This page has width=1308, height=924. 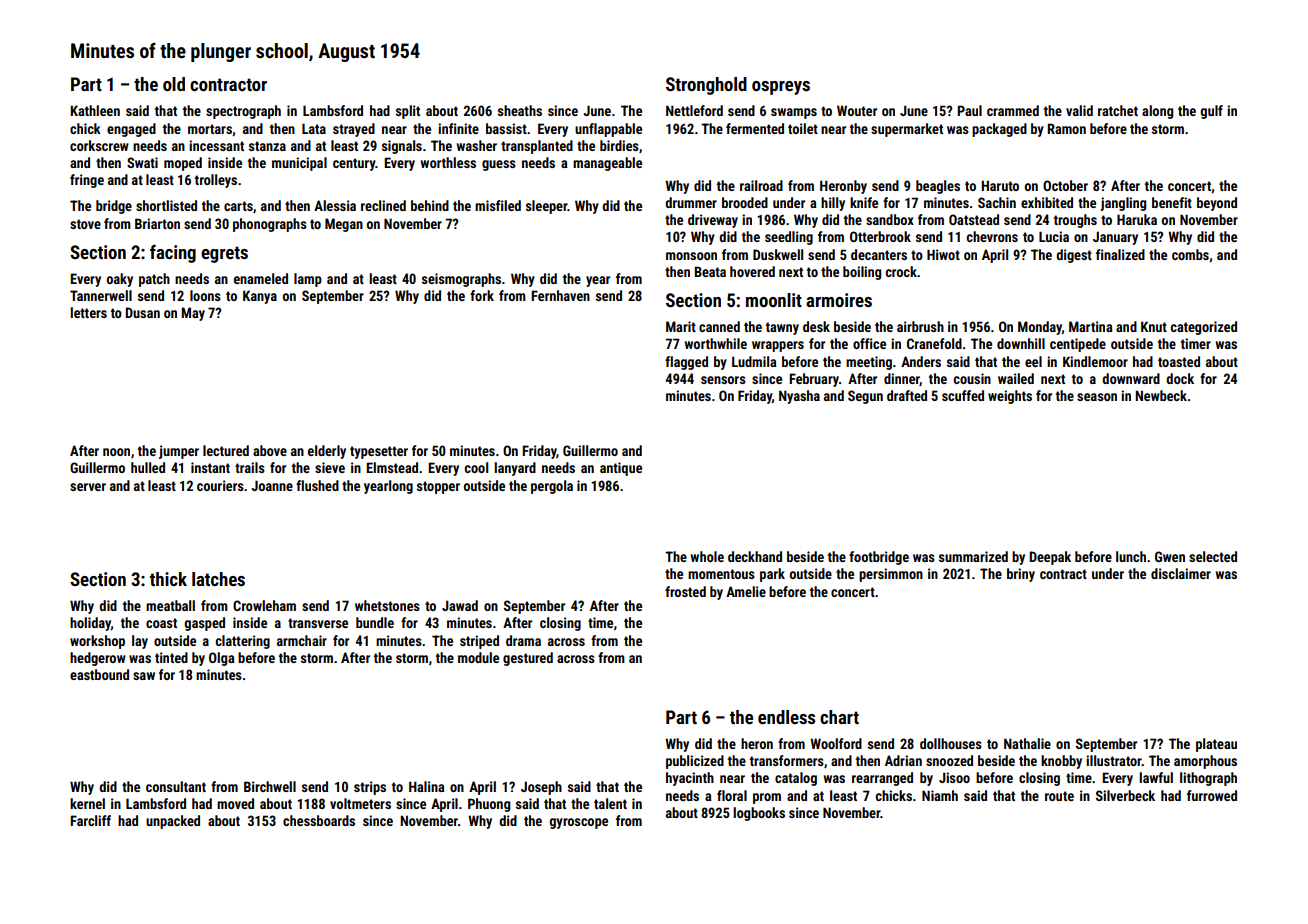 What do you see at coordinates (319, 820) in the page?
I see `chessboards` at bounding box center [319, 820].
